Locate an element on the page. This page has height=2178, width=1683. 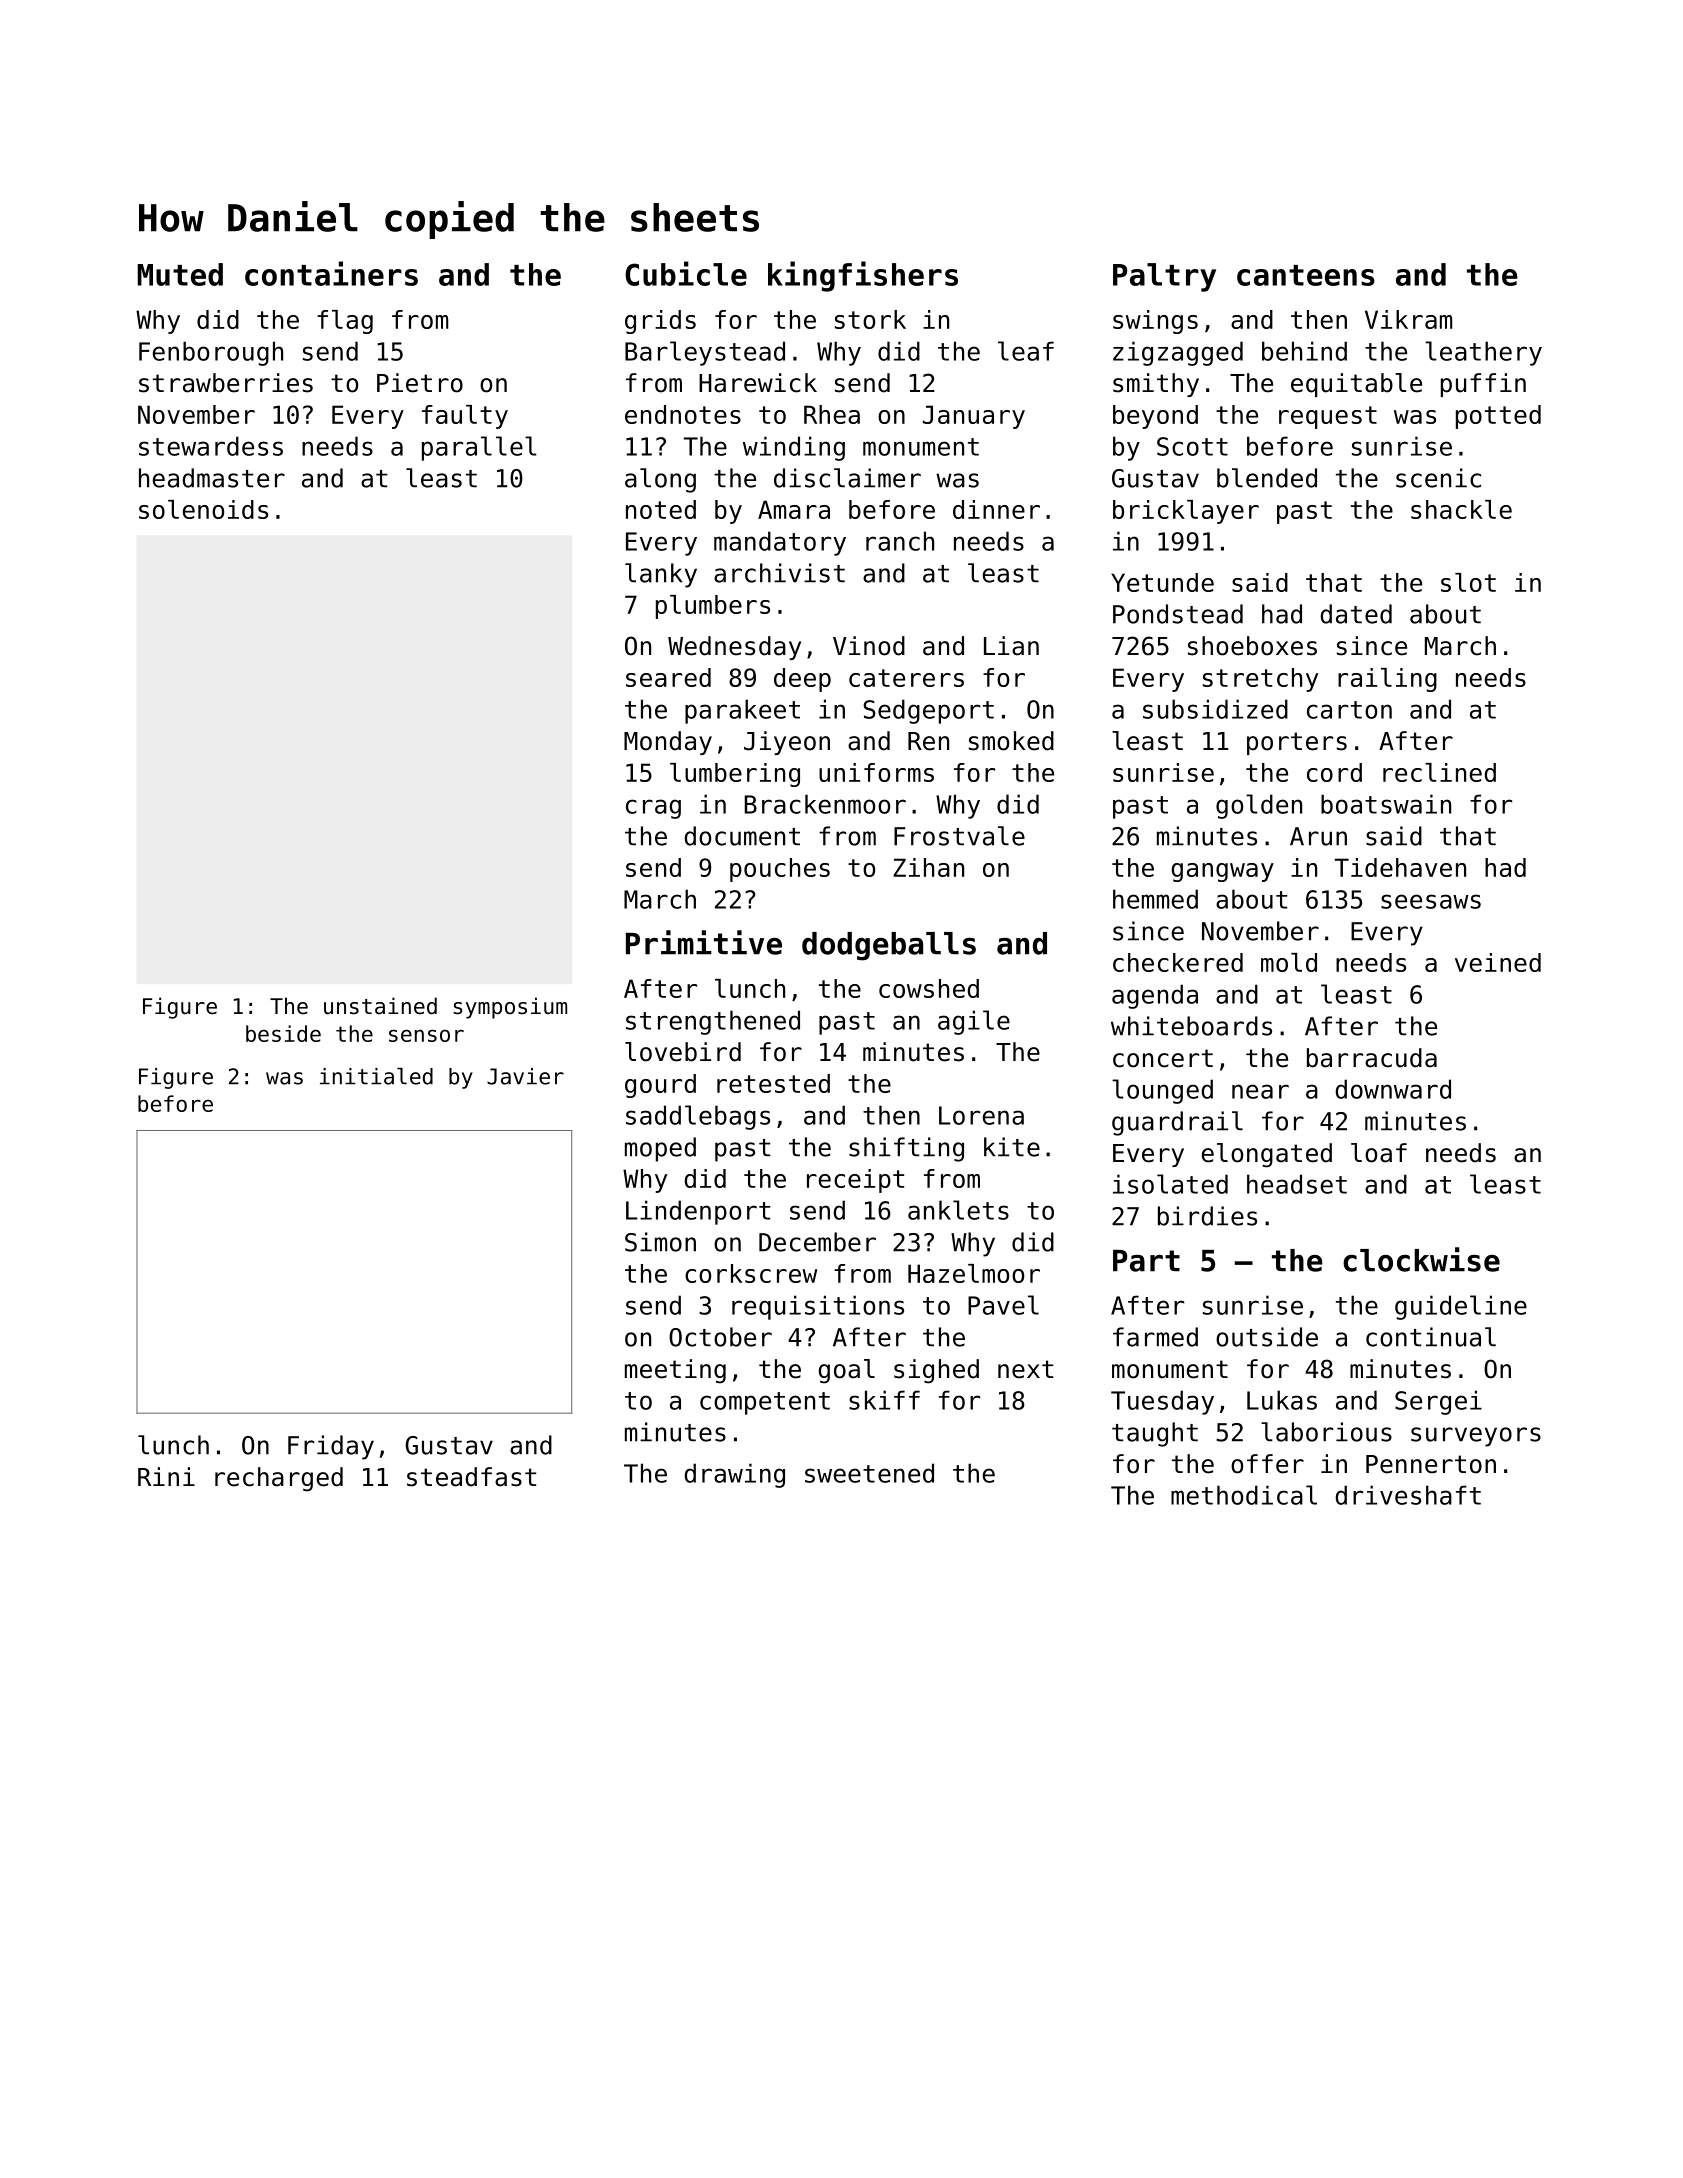
Paltry is located at coordinates (1164, 277).
